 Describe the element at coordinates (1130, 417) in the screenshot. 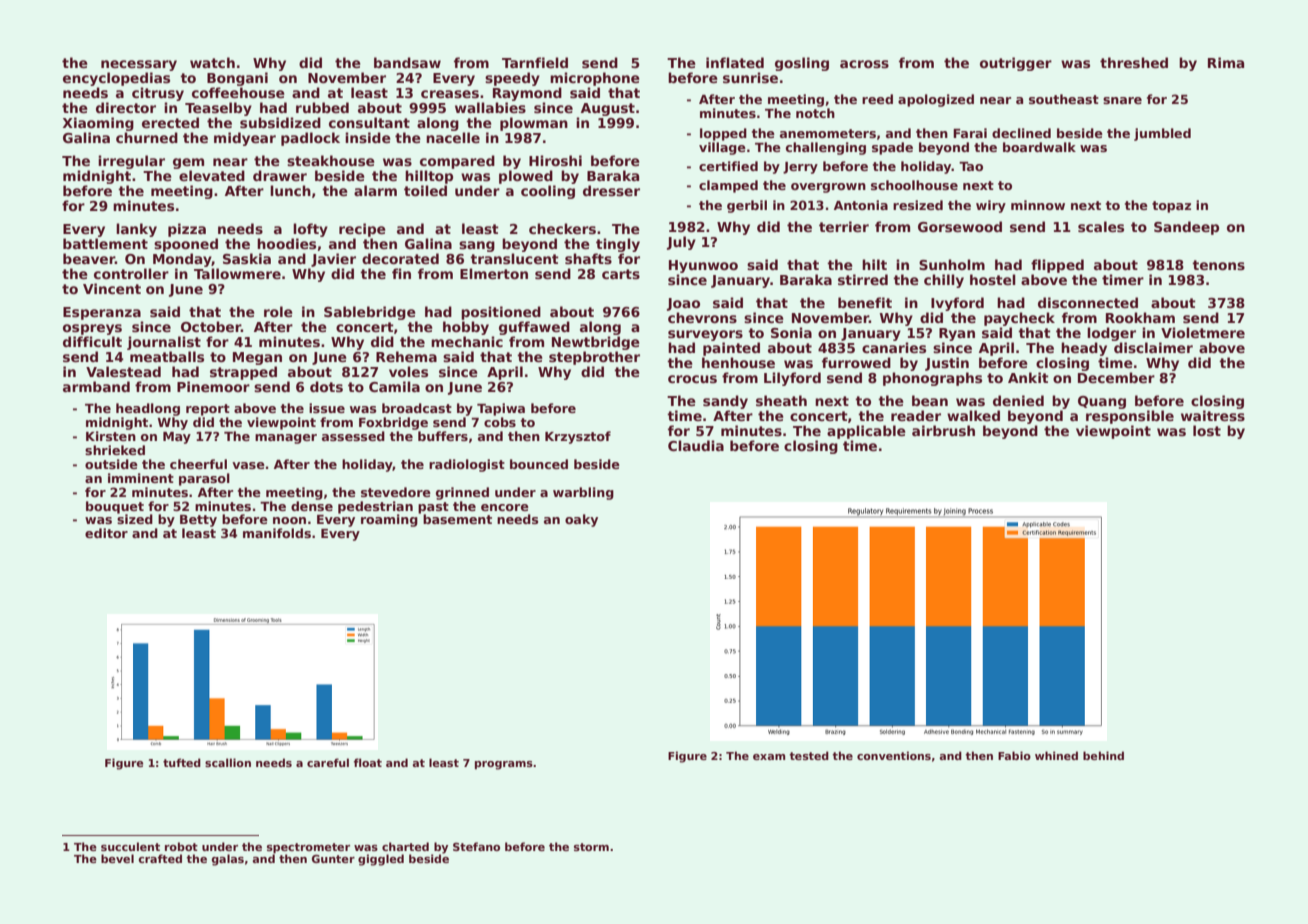

I see `responsible` at that location.
